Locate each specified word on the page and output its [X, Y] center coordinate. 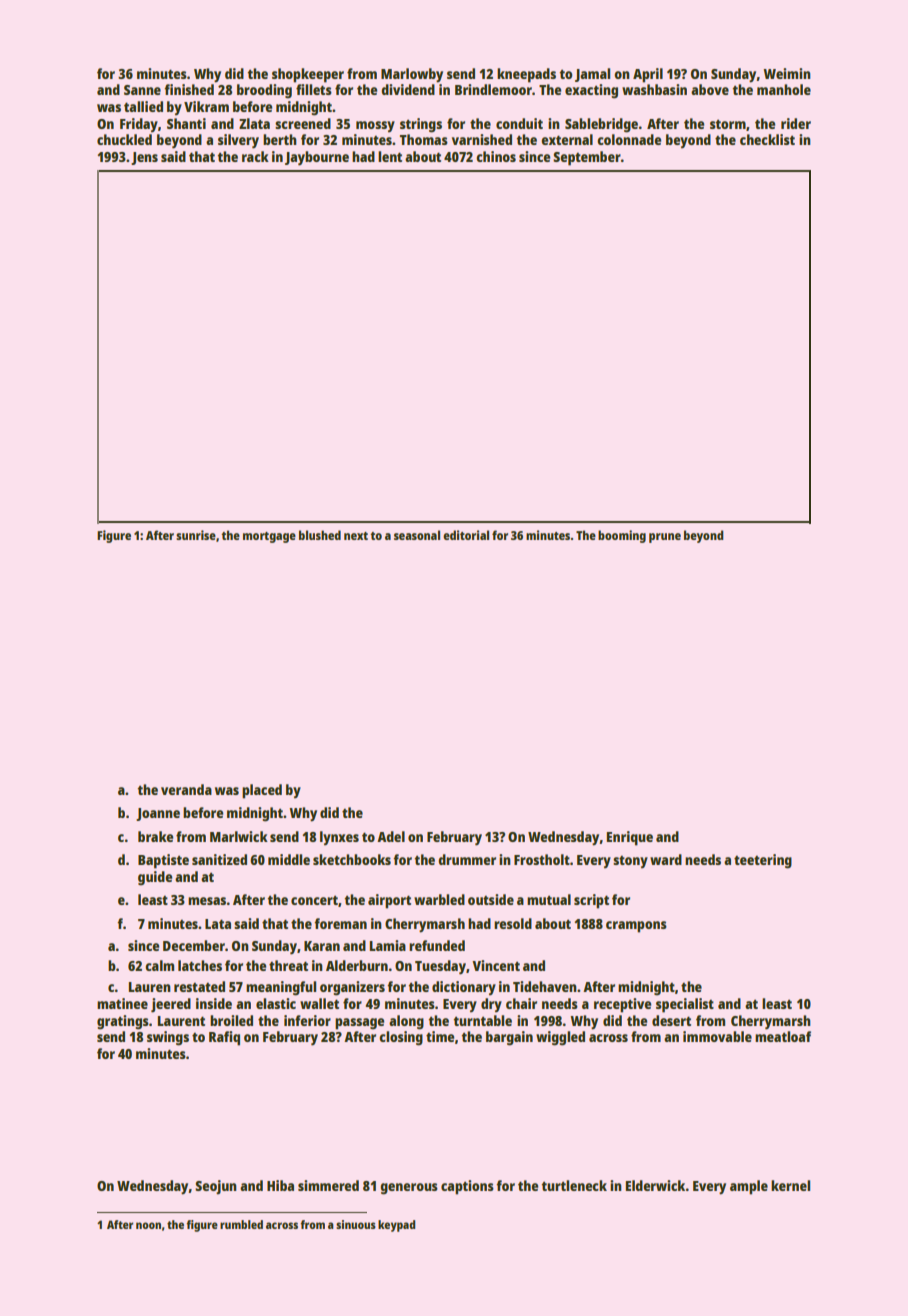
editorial [466, 535]
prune [665, 538]
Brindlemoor [493, 89]
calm [159, 965]
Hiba [280, 1185]
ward [666, 859]
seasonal [417, 535]
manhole [784, 89]
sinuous [356, 1224]
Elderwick [655, 1185]
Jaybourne [317, 158]
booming [622, 536]
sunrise [196, 535]
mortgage [269, 537]
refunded [437, 945]
